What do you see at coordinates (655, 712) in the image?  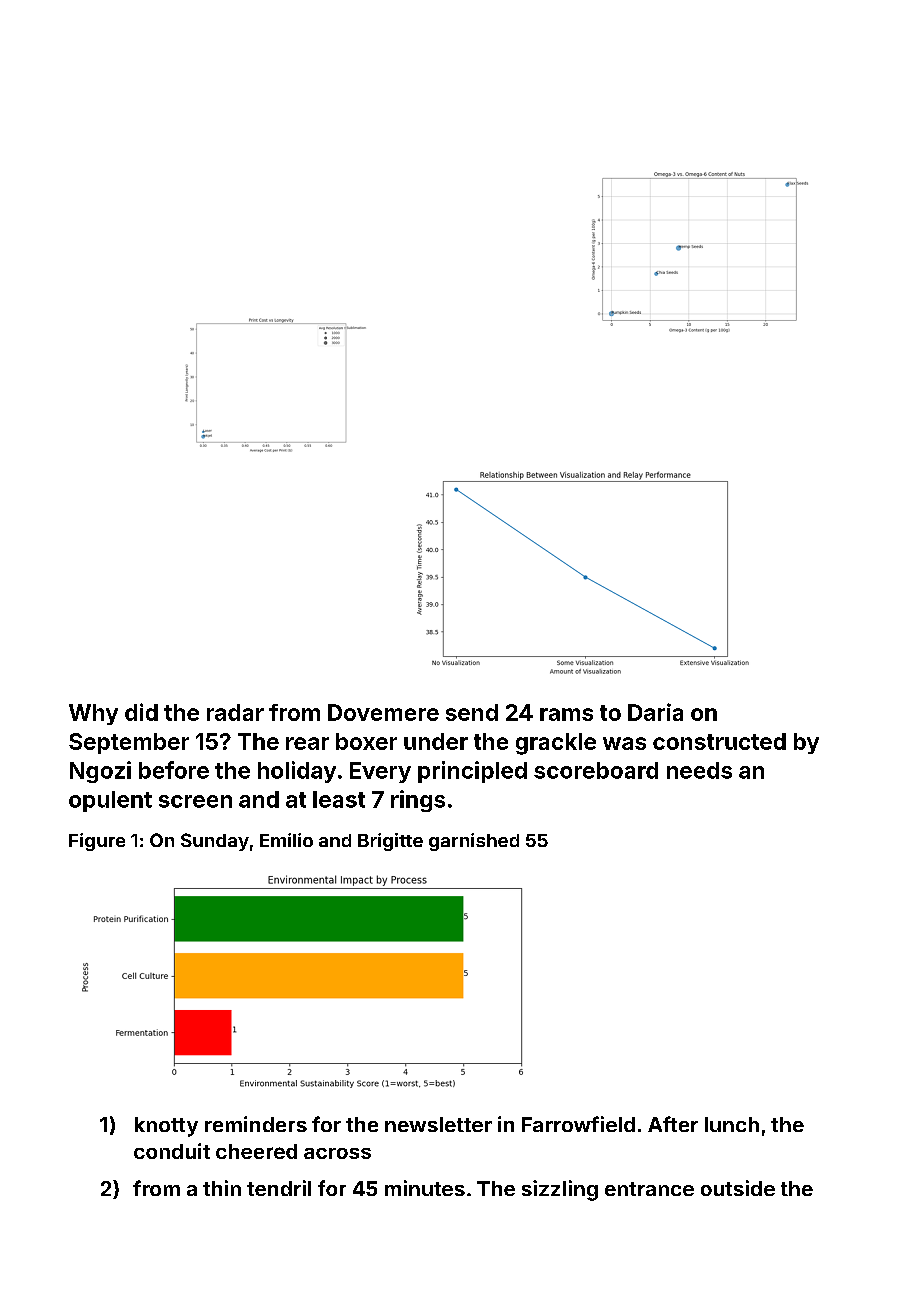 I see `Daria` at bounding box center [655, 712].
